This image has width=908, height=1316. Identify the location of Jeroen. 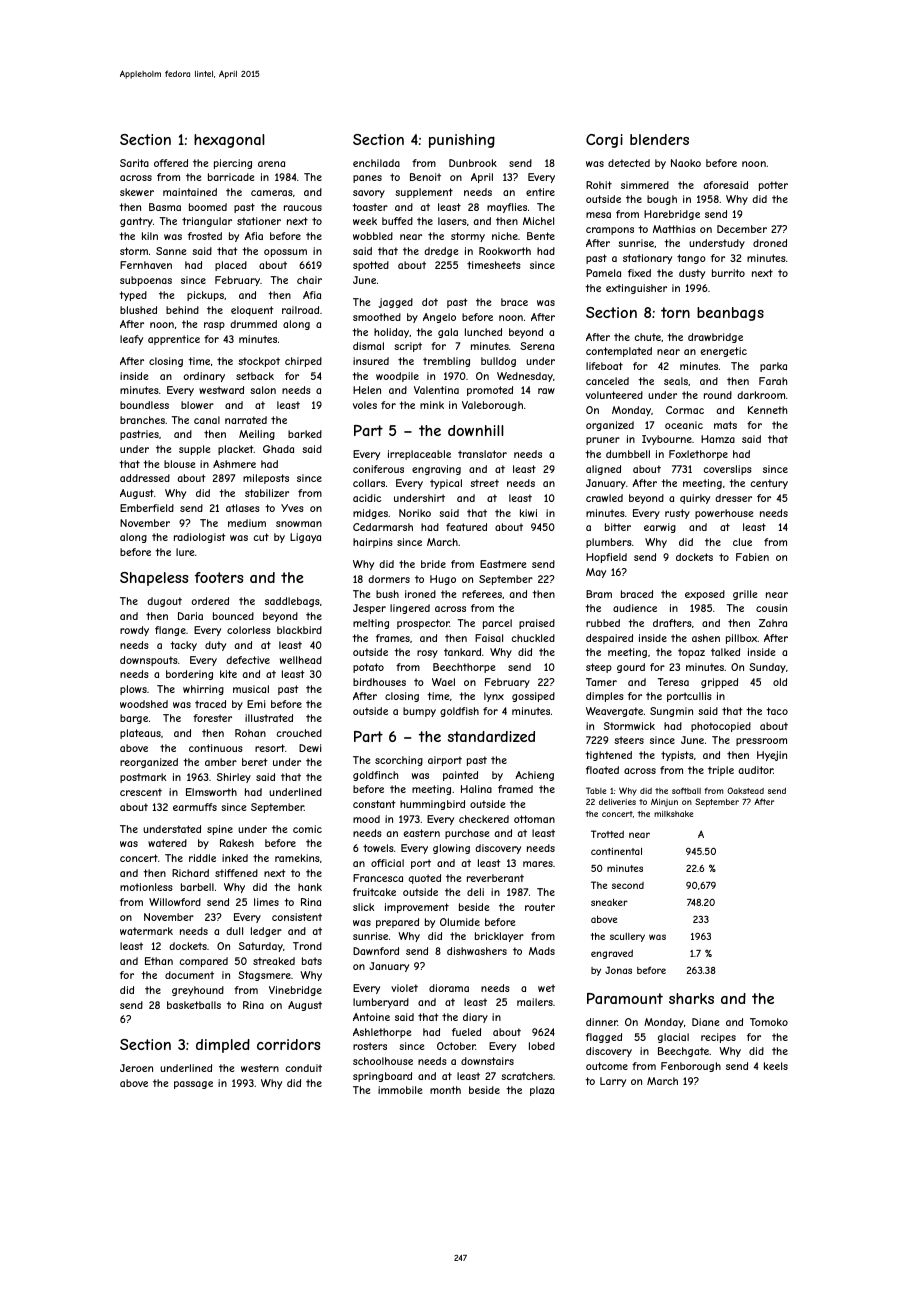
(136, 1068).
